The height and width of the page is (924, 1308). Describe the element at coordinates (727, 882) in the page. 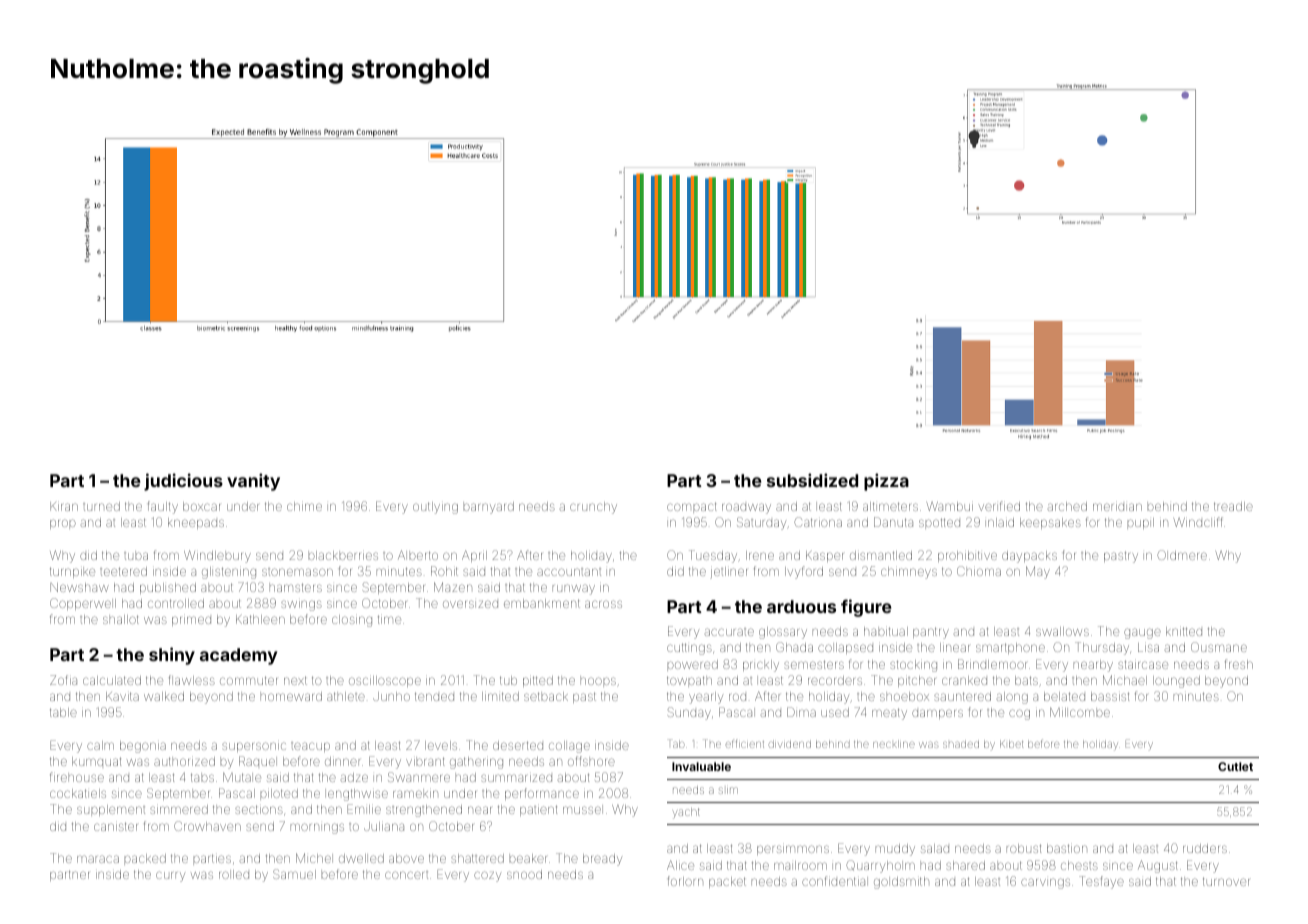

I see `packet` at that location.
